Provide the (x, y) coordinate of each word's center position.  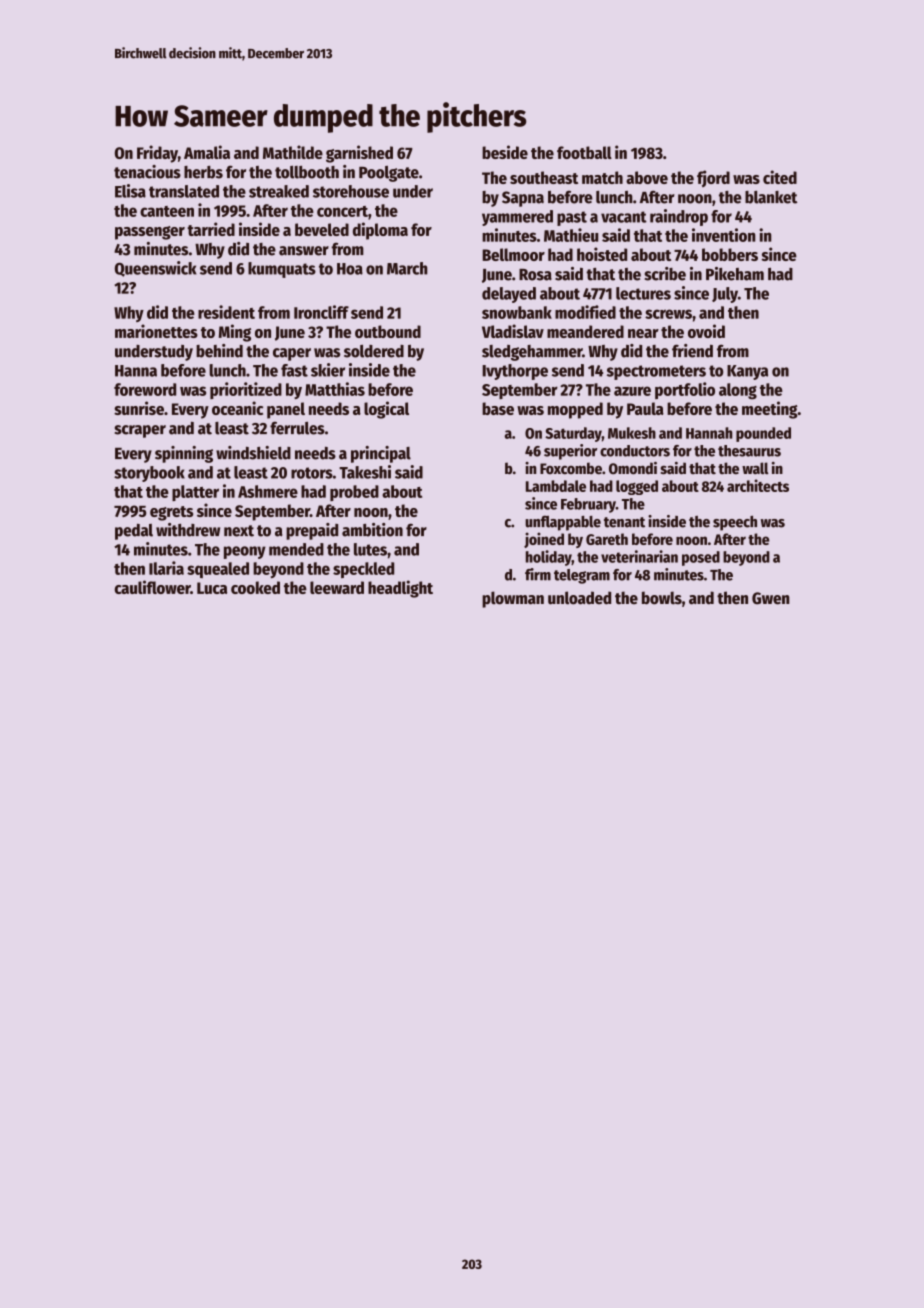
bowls (662, 598)
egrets (171, 513)
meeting (770, 410)
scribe (665, 274)
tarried (211, 229)
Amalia (207, 152)
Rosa (535, 275)
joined (544, 540)
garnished (359, 154)
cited (780, 177)
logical (386, 410)
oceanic (237, 408)
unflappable (563, 523)
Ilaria (166, 568)
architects (758, 485)
